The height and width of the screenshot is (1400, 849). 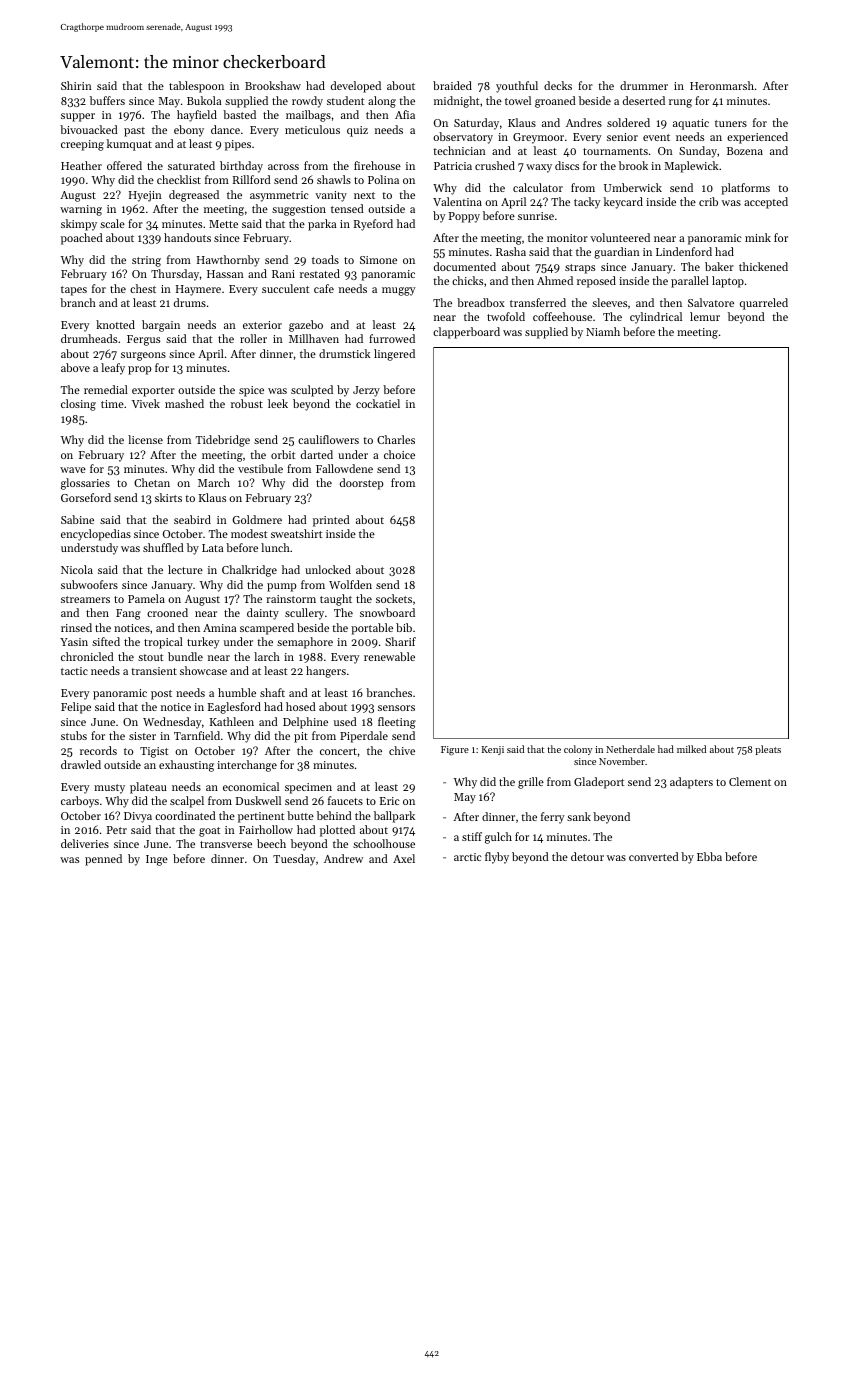 I want to click on penned, so click(x=103, y=860).
